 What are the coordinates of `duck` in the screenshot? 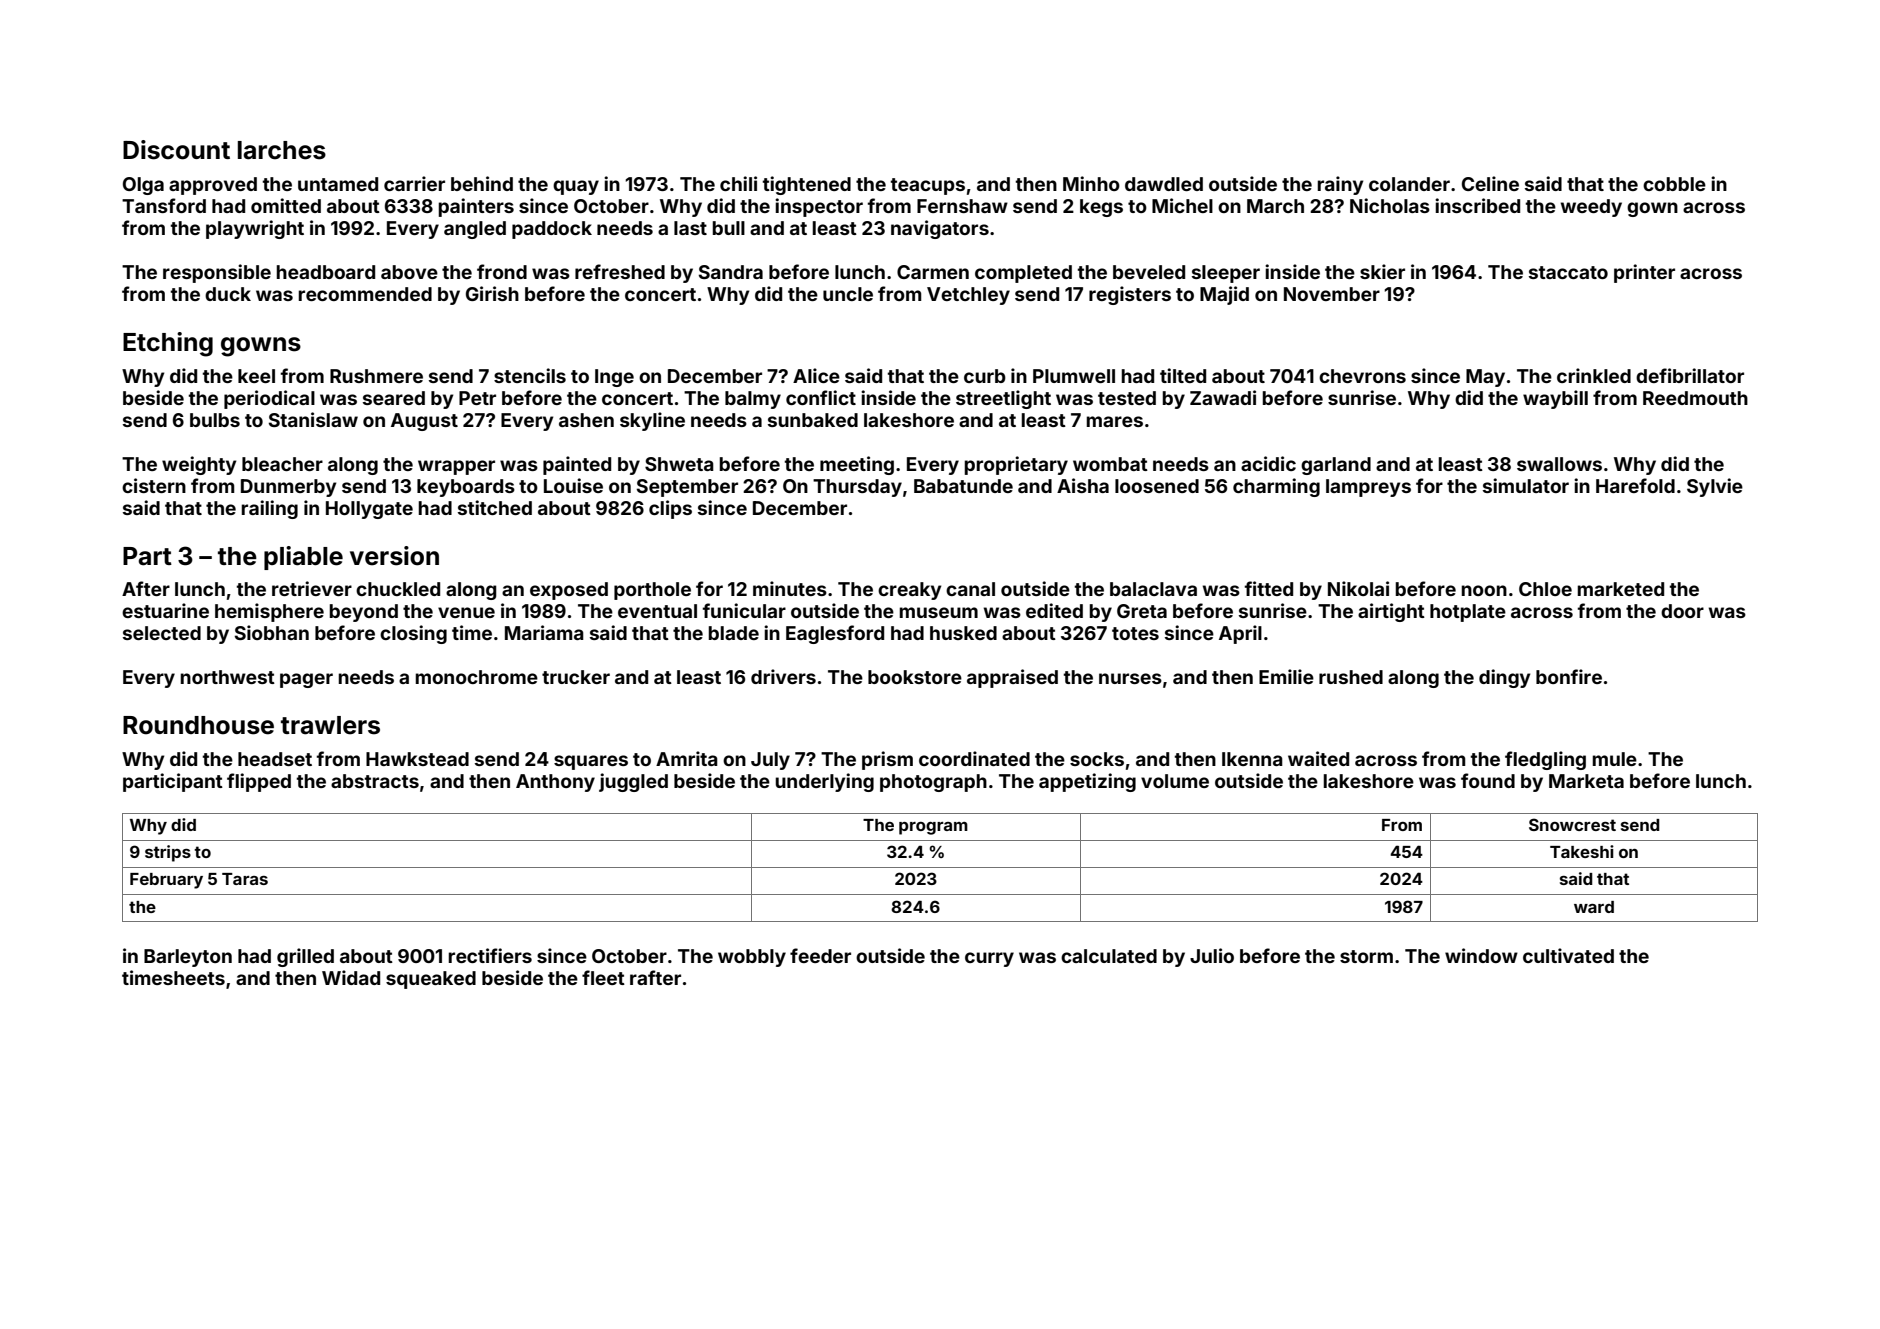 It's located at (228, 294).
